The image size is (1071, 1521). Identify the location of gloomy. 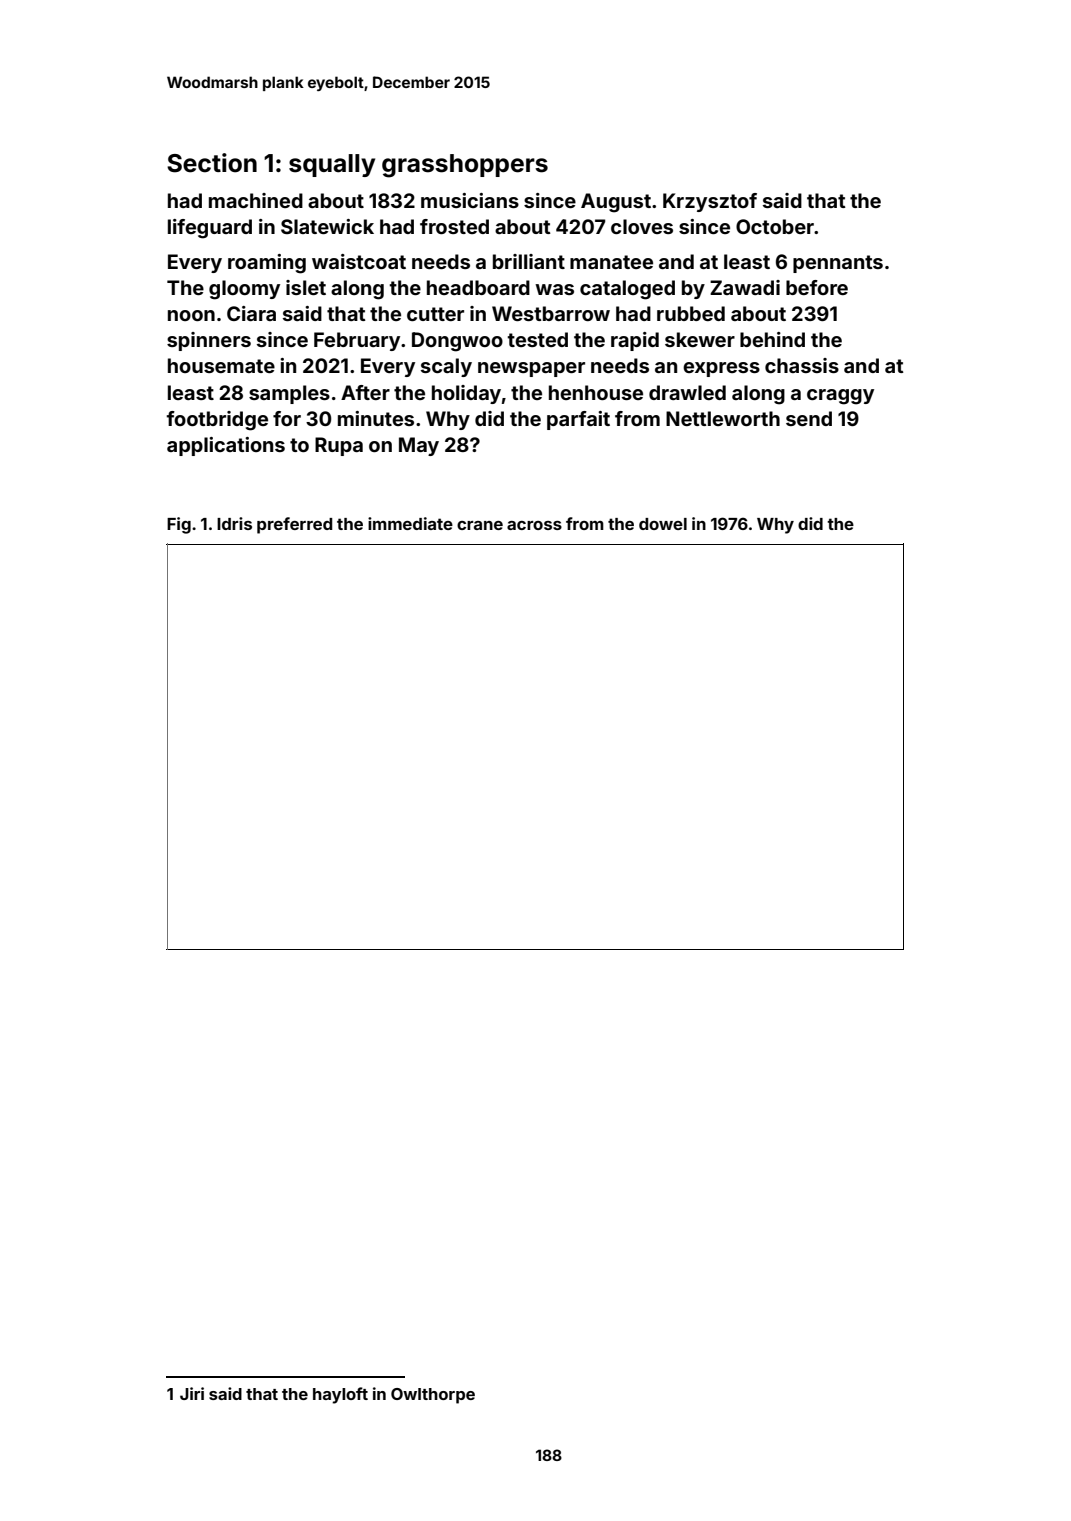
(244, 290).
